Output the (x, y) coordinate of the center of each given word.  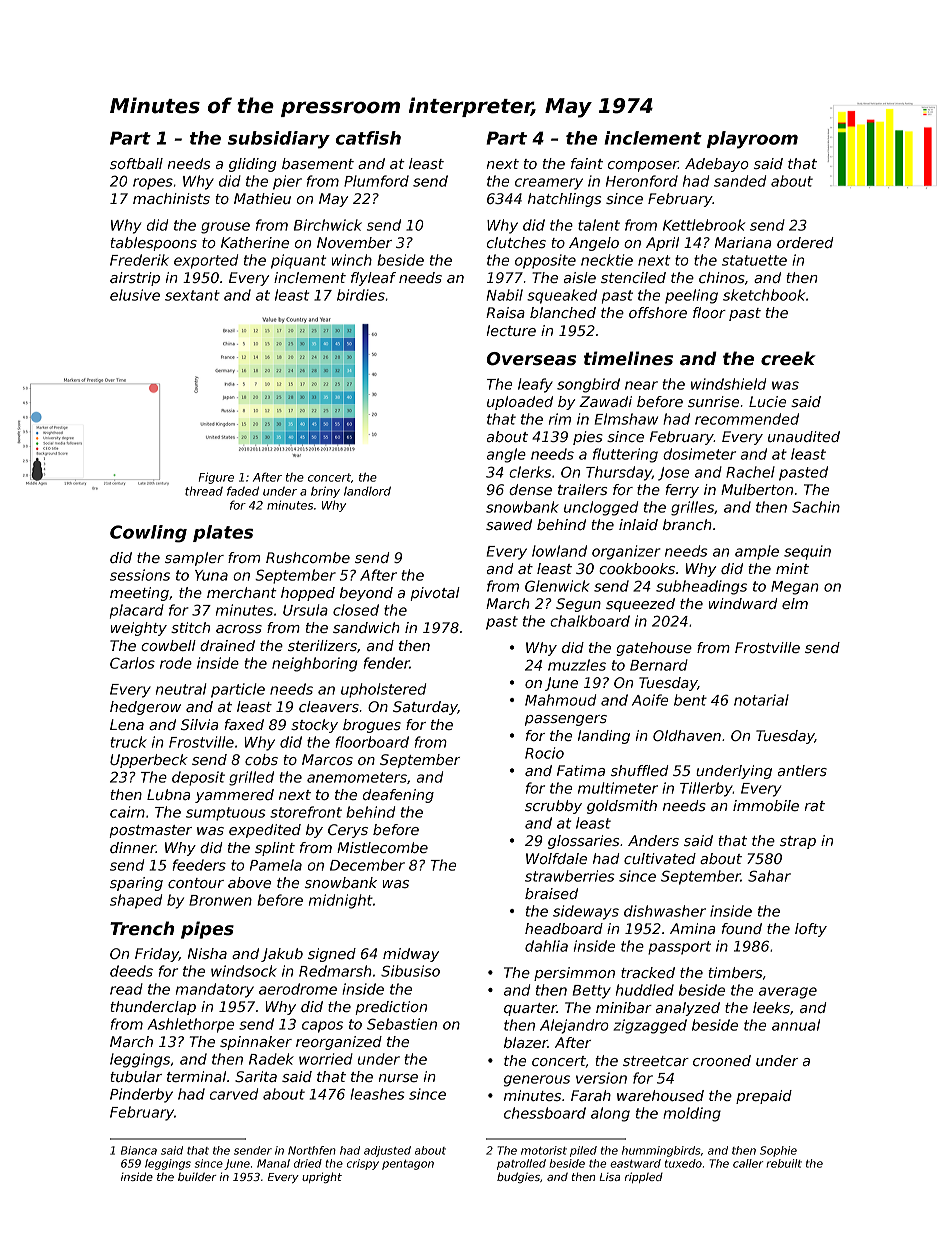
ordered (805, 242)
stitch (190, 627)
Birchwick (328, 225)
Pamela (276, 865)
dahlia (546, 946)
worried (326, 1059)
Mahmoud (560, 700)
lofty (811, 930)
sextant (192, 295)
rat (815, 806)
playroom (752, 140)
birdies (361, 295)
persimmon (574, 974)
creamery (549, 184)
